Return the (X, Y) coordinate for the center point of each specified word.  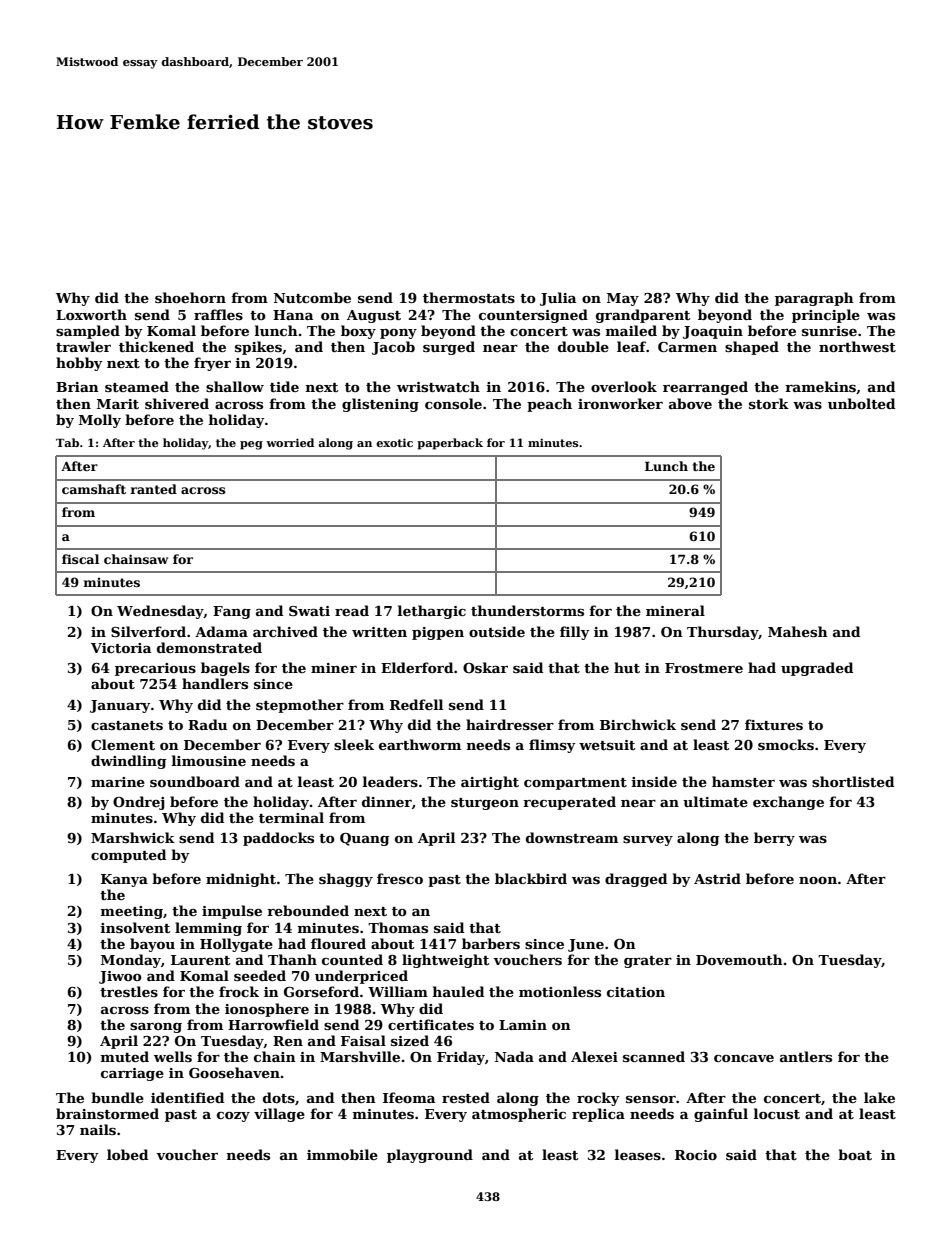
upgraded (817, 669)
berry (774, 839)
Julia (558, 299)
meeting (132, 912)
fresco (400, 878)
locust (777, 1113)
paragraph (814, 299)
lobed (127, 1154)
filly (575, 633)
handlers (215, 683)
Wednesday (160, 612)
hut (627, 667)
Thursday (723, 633)
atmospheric (519, 1115)
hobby (79, 364)
